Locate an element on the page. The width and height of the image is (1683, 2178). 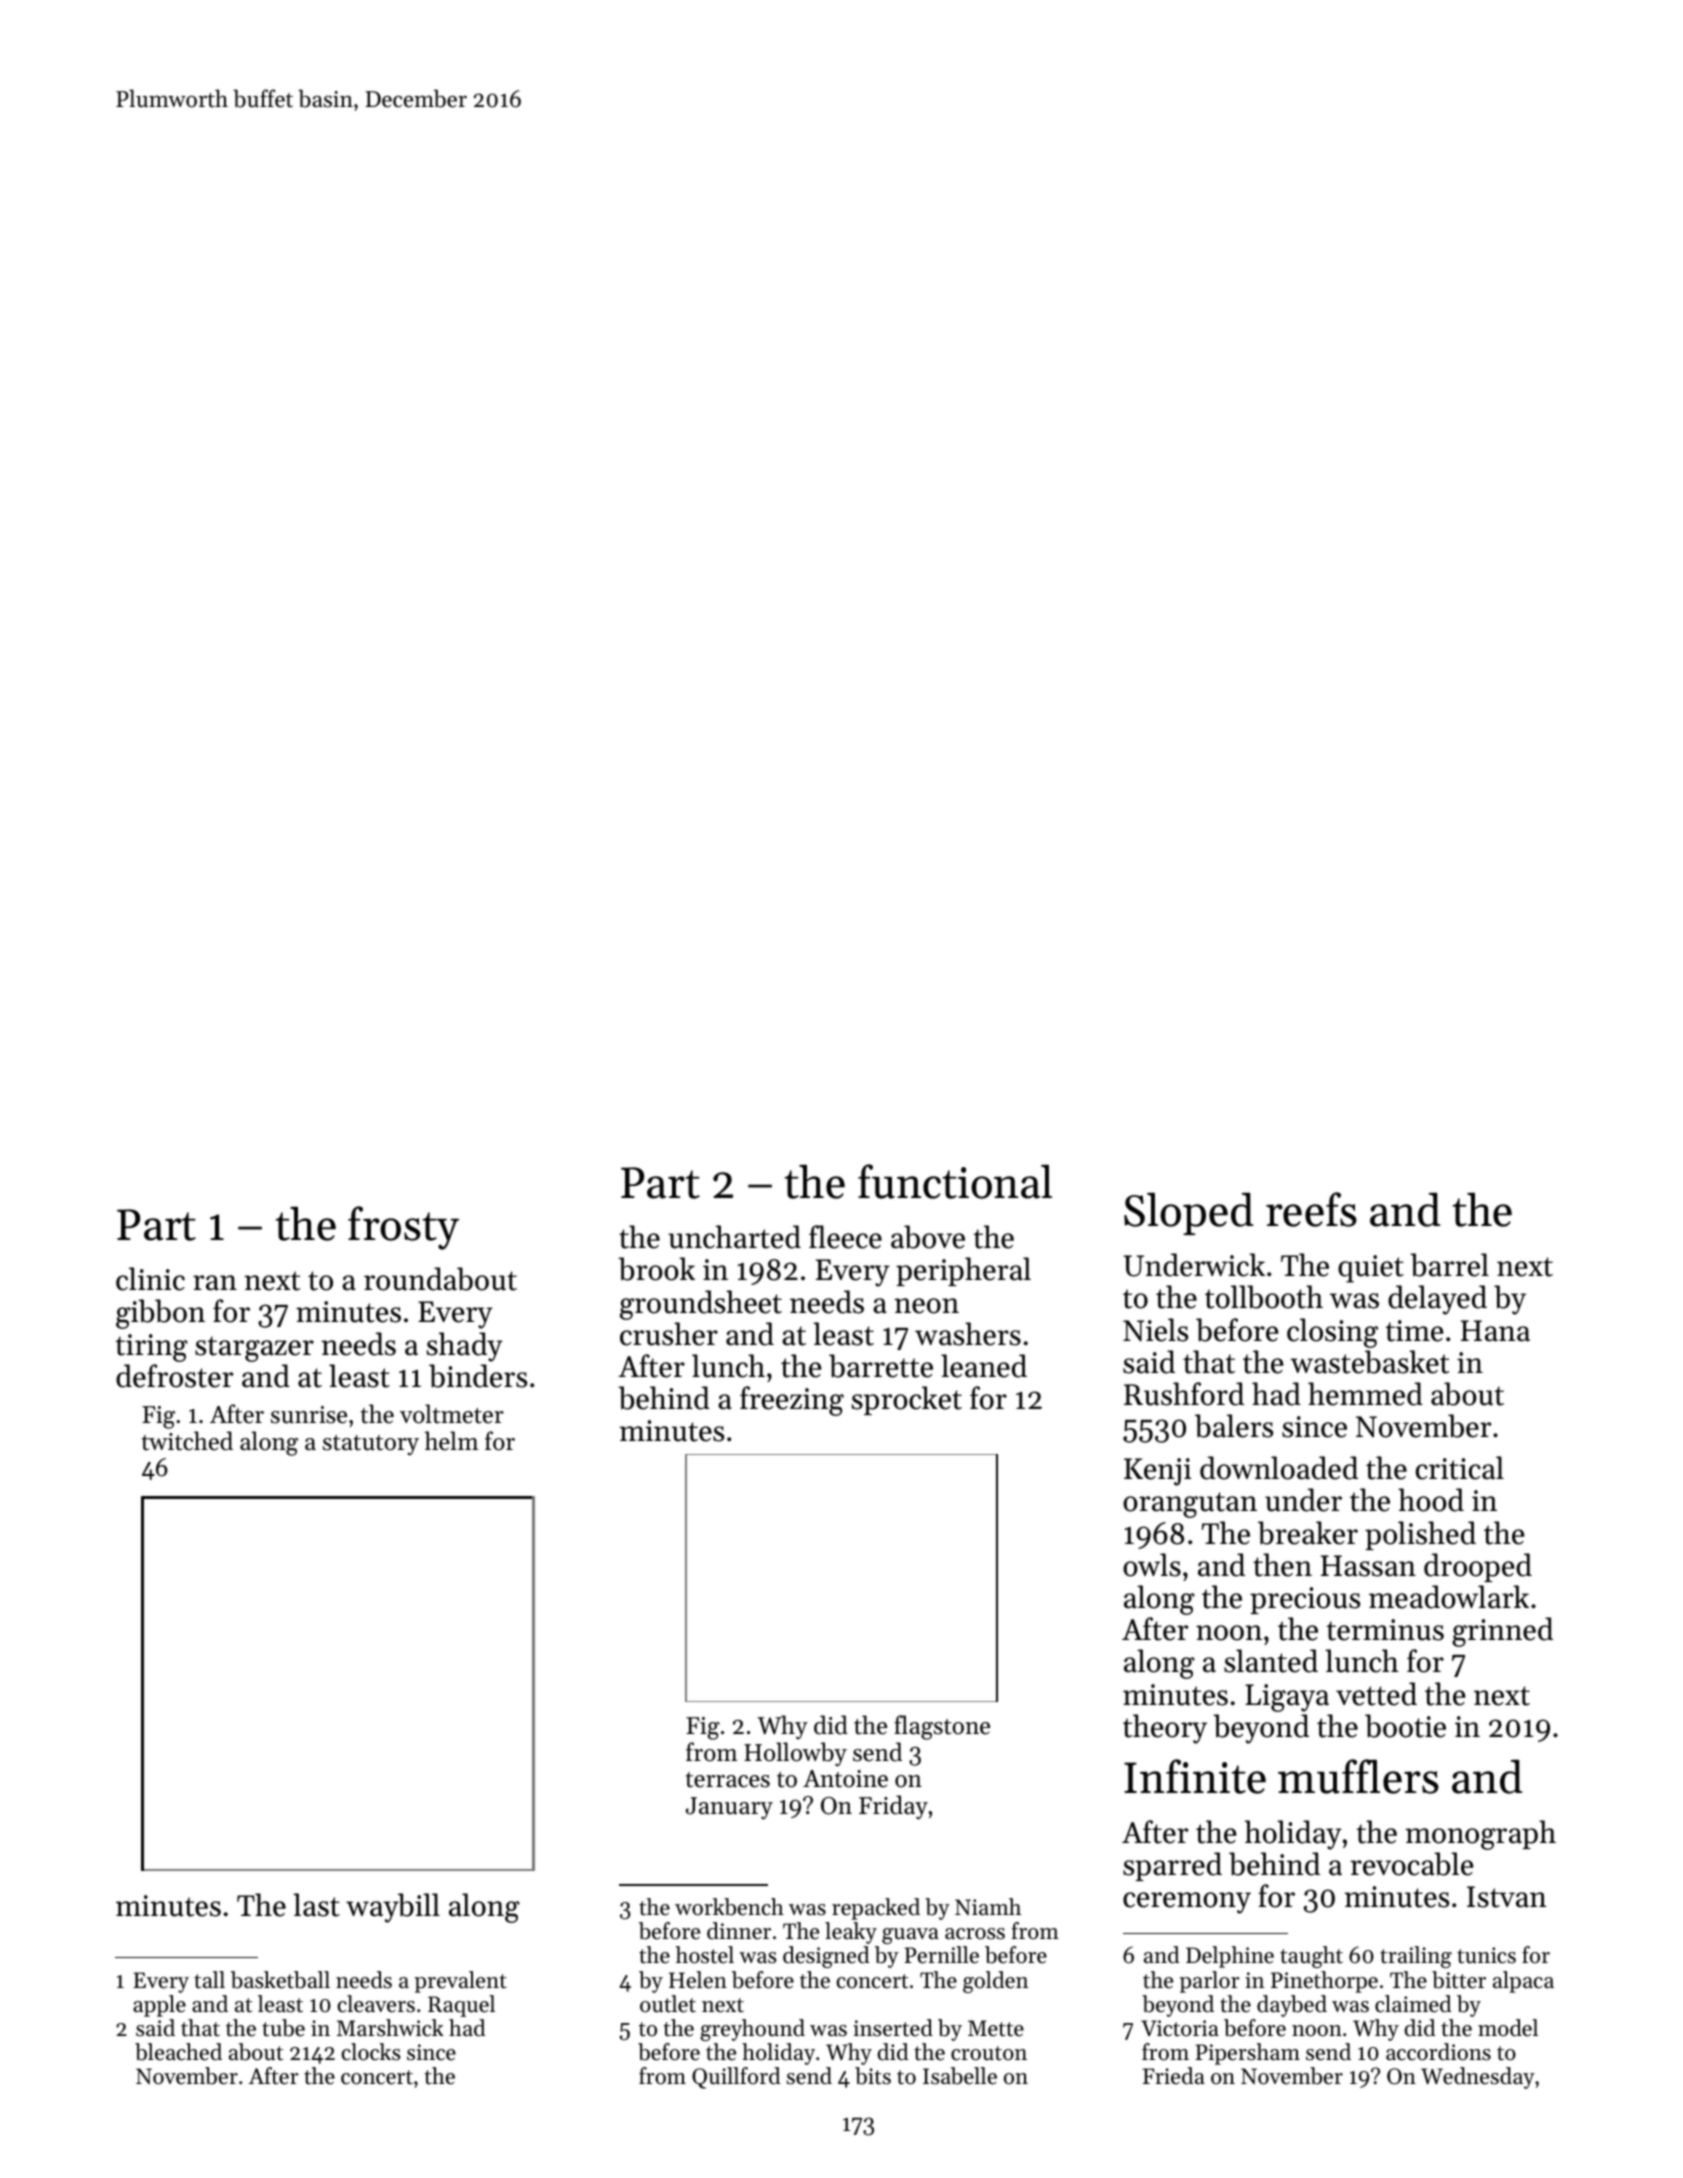
statutory is located at coordinates (371, 1445).
